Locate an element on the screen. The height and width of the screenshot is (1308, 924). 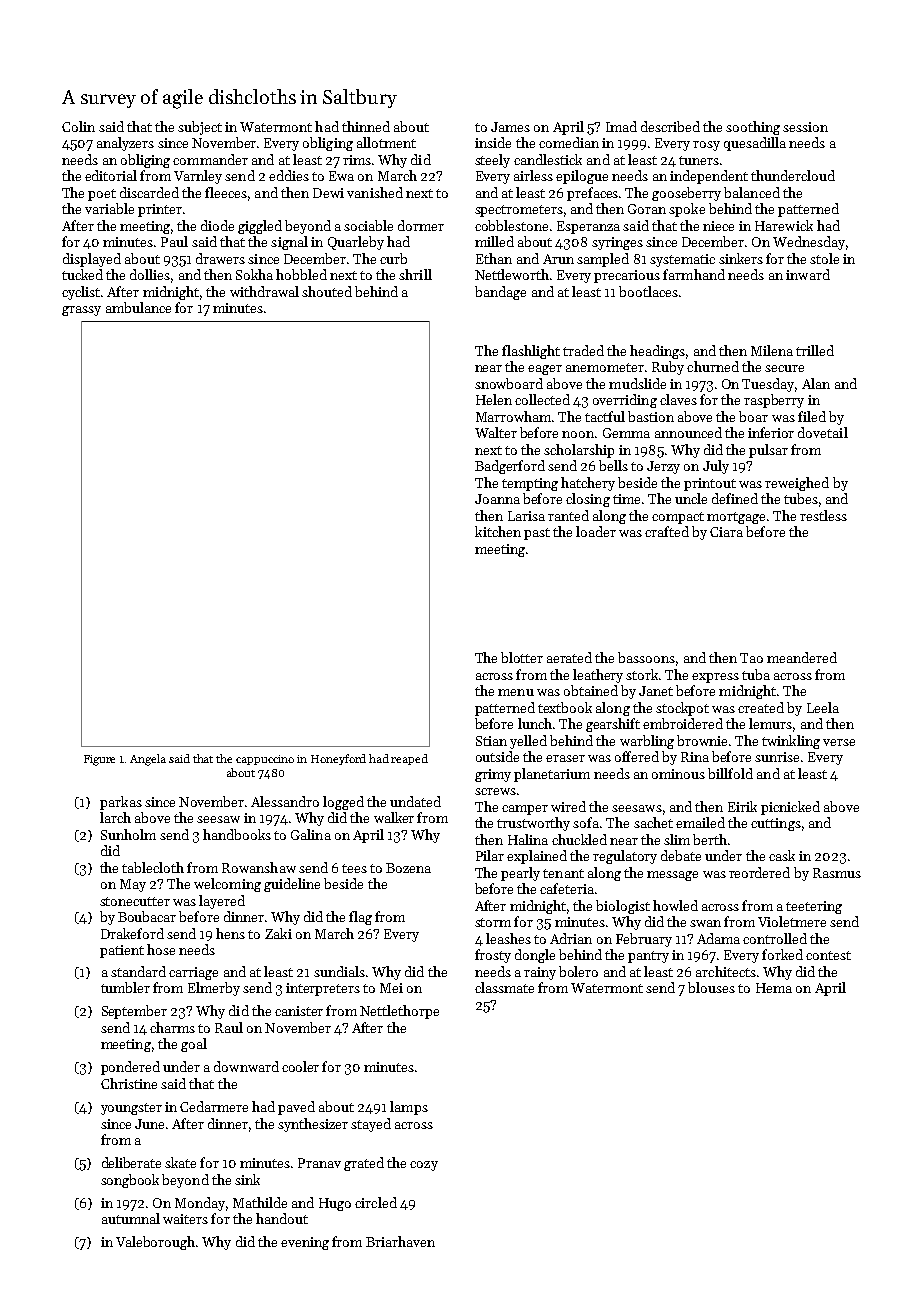
spoke is located at coordinates (687, 210).
